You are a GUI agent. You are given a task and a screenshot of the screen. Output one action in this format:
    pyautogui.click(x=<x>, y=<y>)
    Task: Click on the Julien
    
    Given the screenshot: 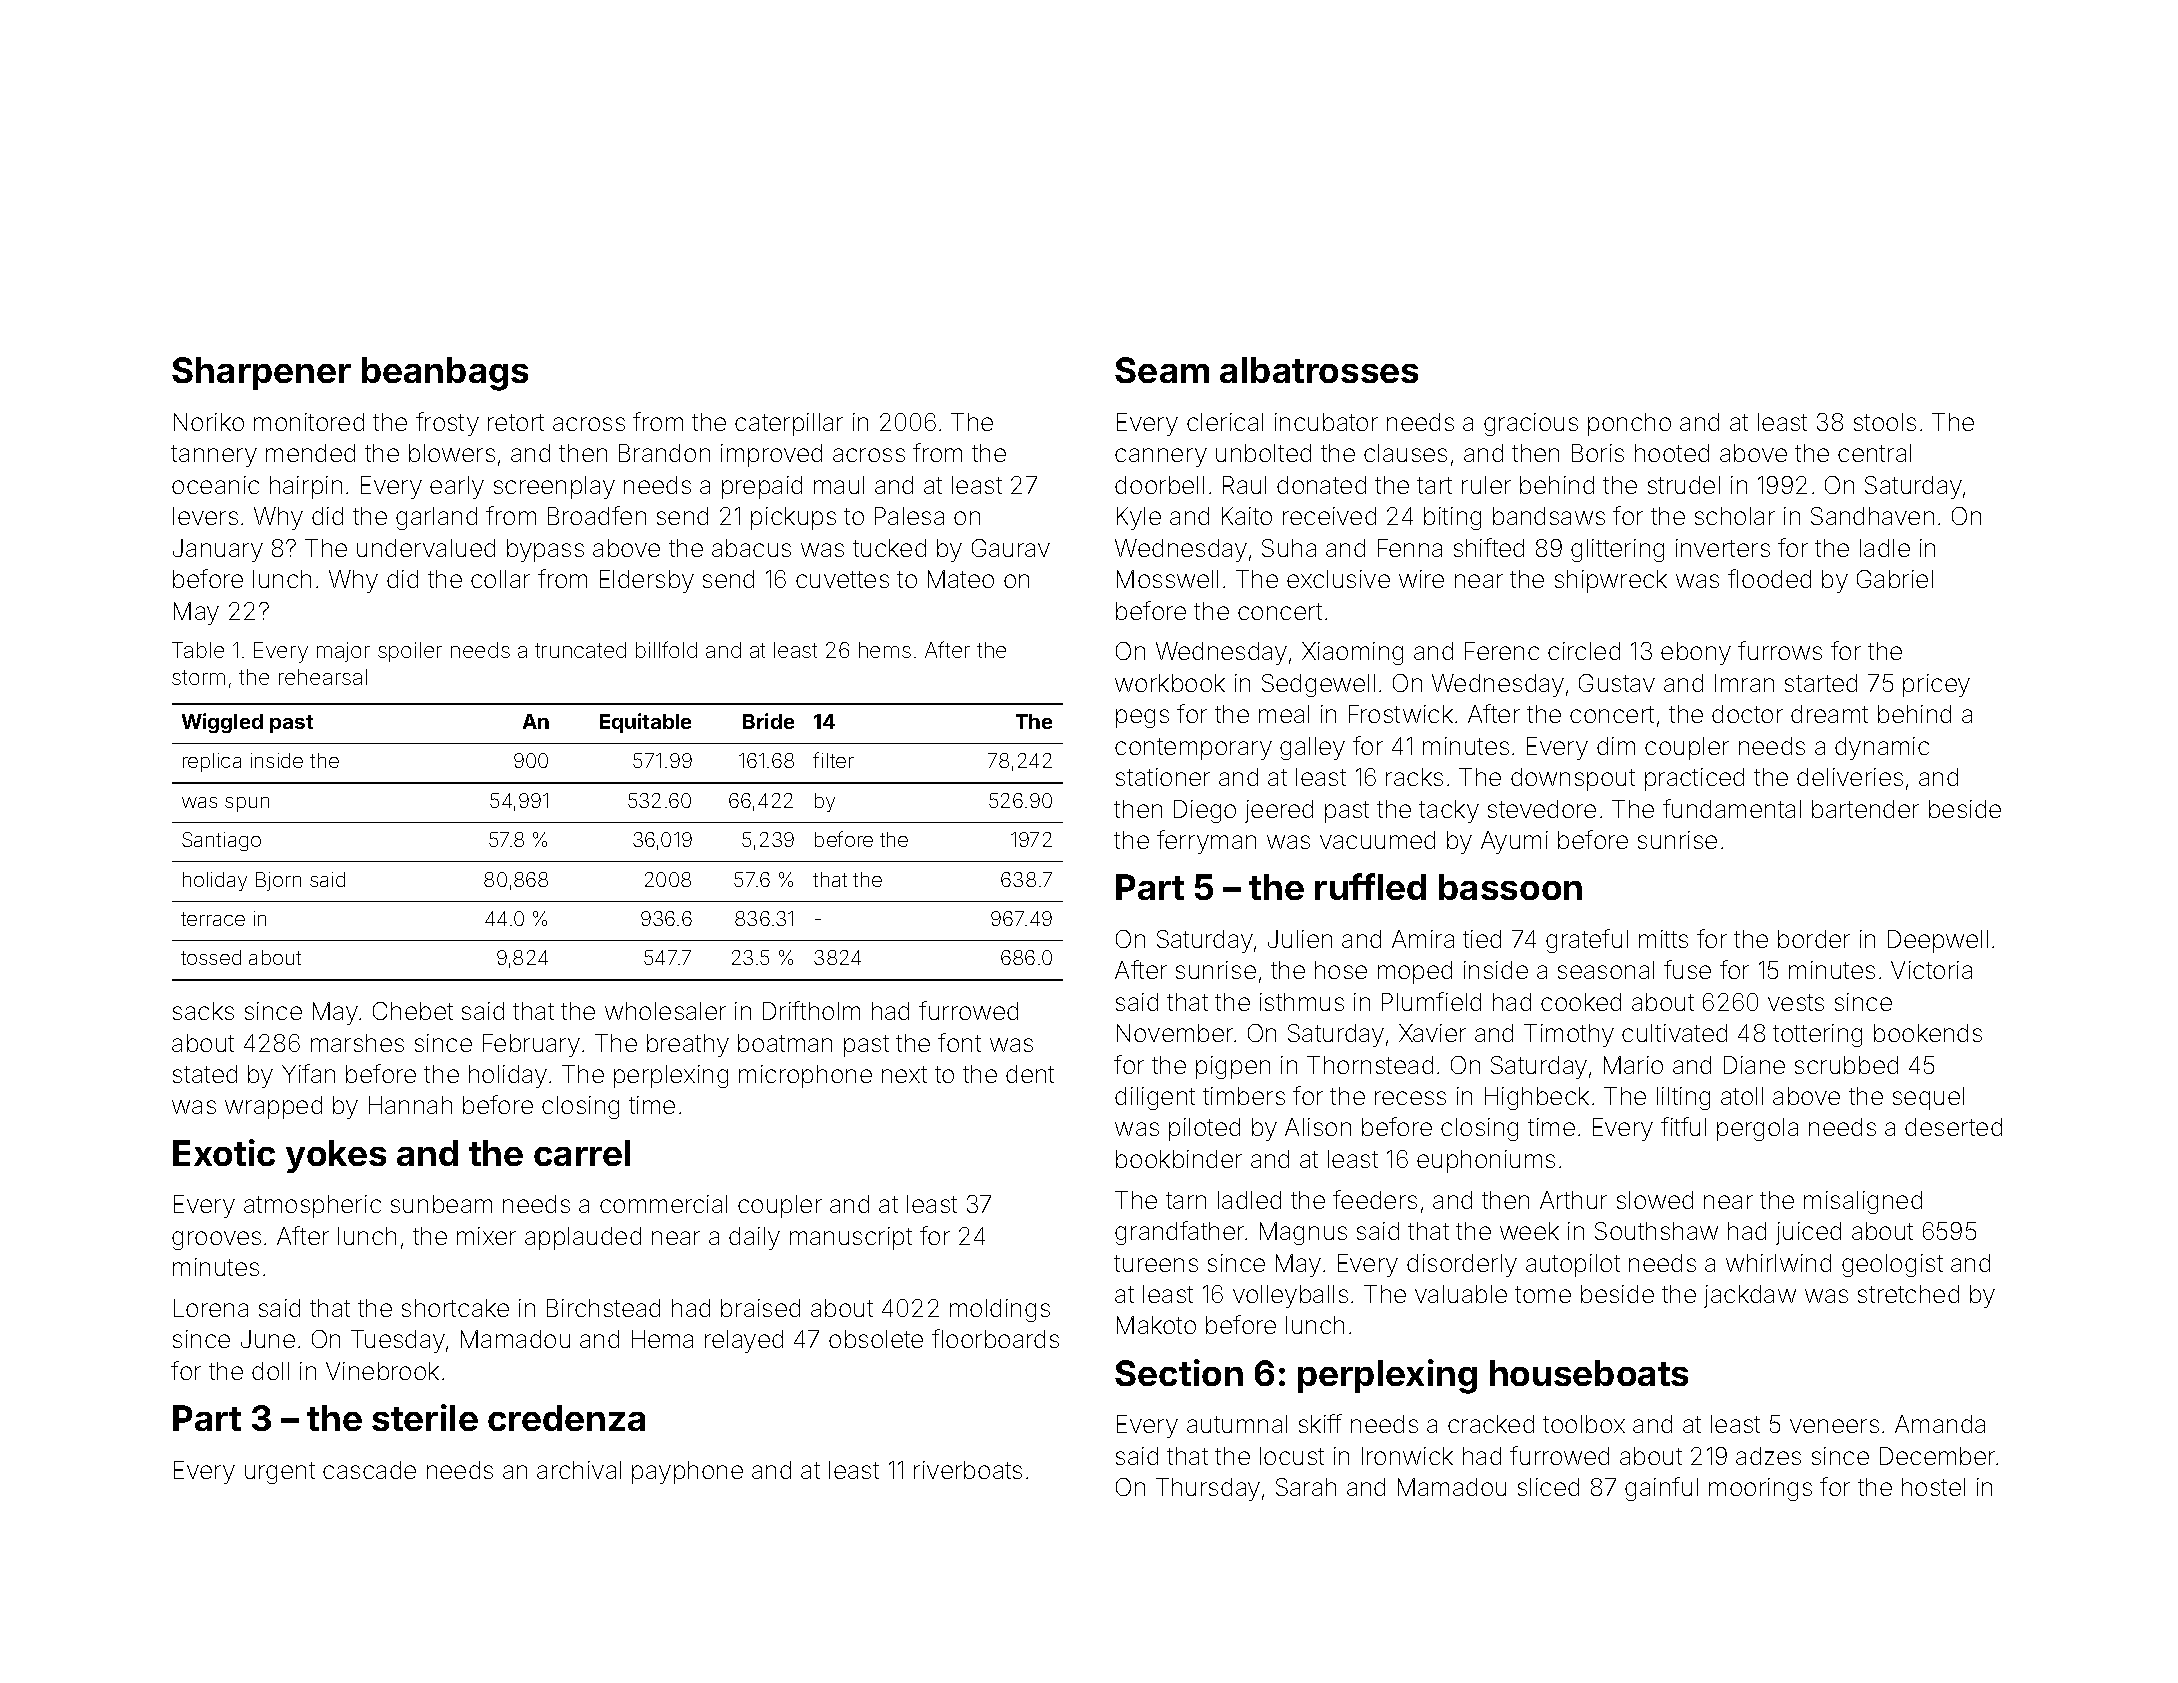 What is the action you would take?
    pyautogui.click(x=1300, y=939)
